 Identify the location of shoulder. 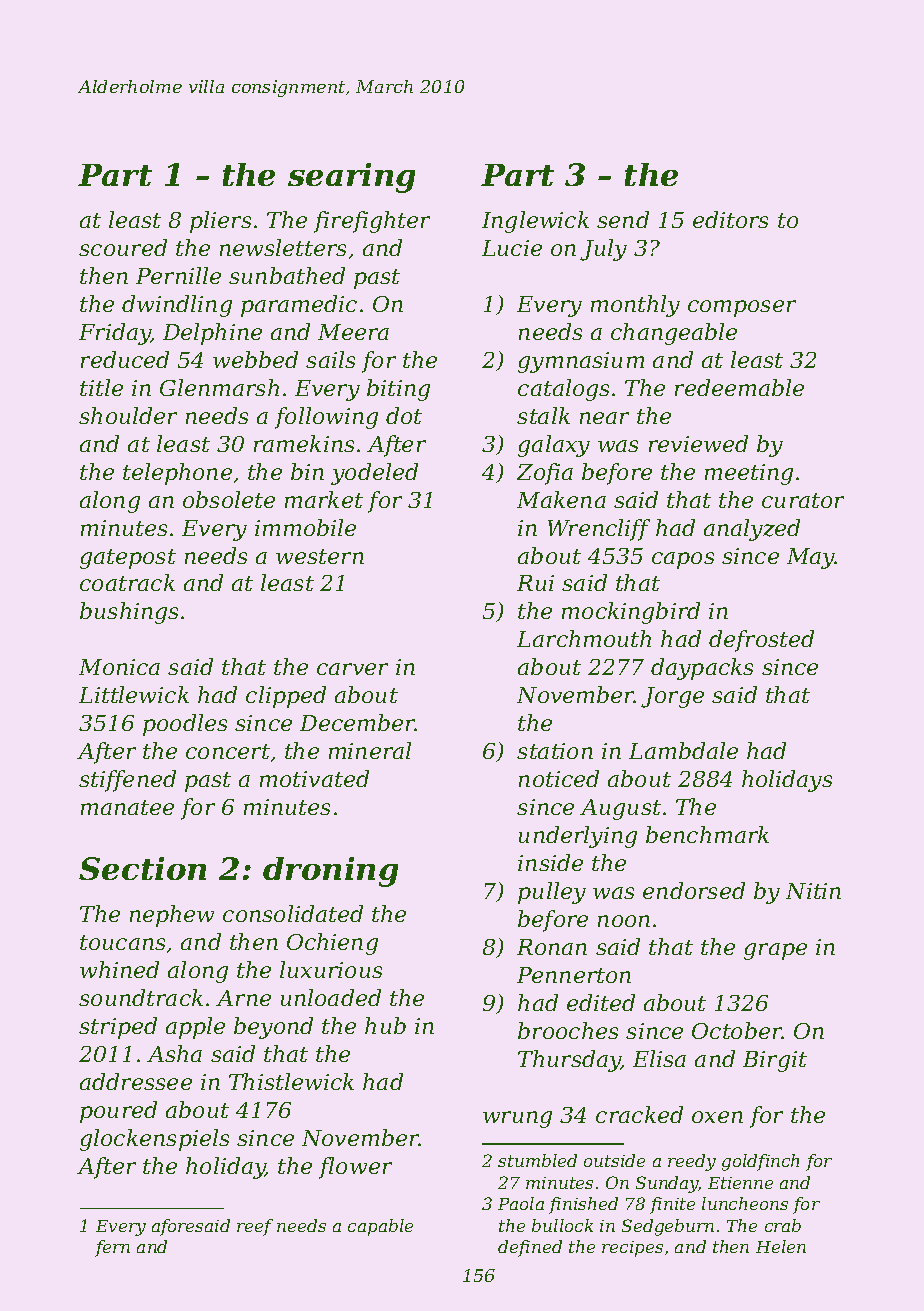
(128, 415).
